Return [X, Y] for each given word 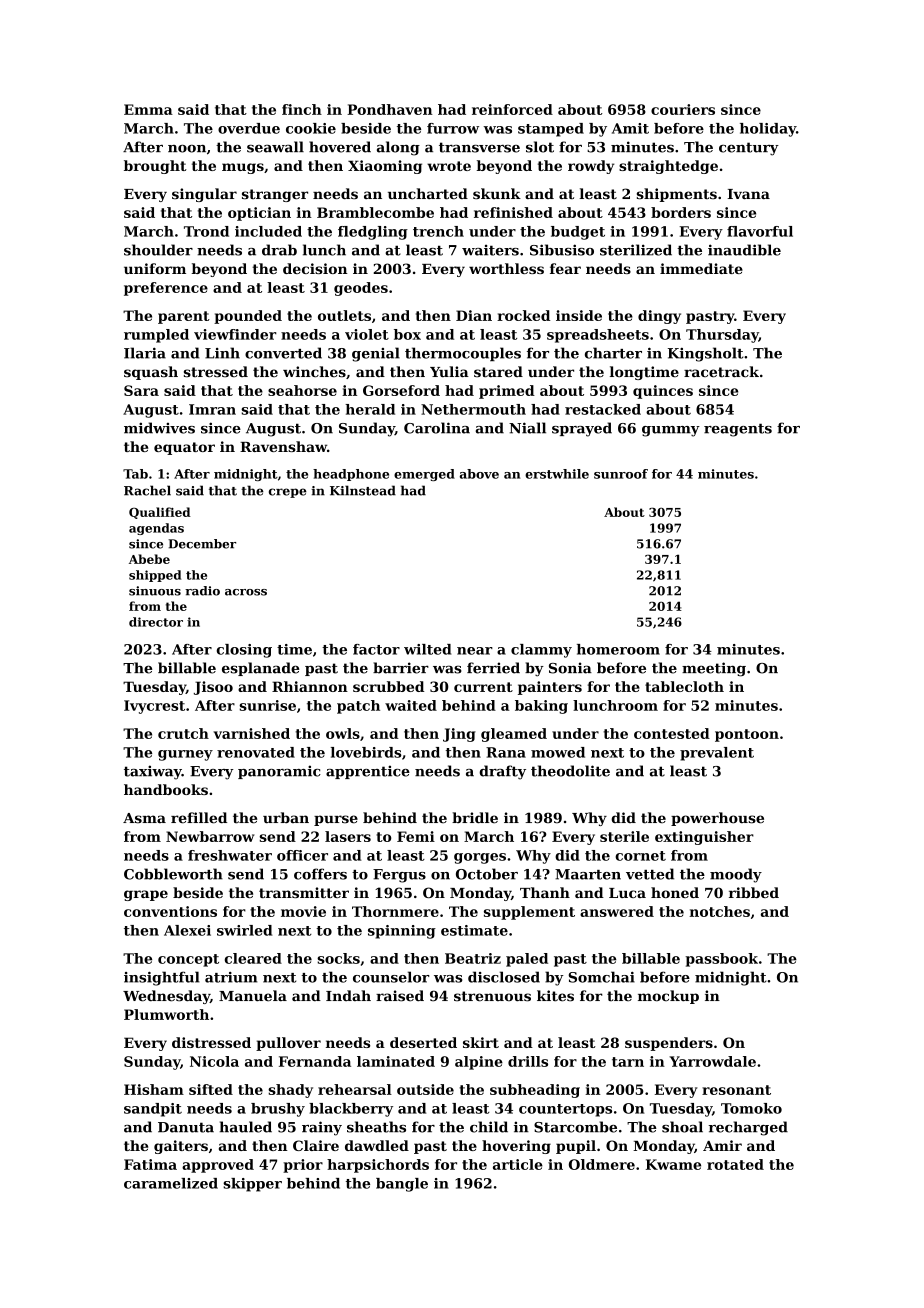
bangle [402, 1185]
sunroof [621, 474]
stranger [275, 195]
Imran [212, 409]
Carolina [437, 428]
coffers [320, 874]
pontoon [747, 735]
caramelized [171, 1183]
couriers [683, 109]
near [475, 651]
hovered [340, 147]
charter [613, 353]
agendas [156, 529]
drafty [502, 772]
